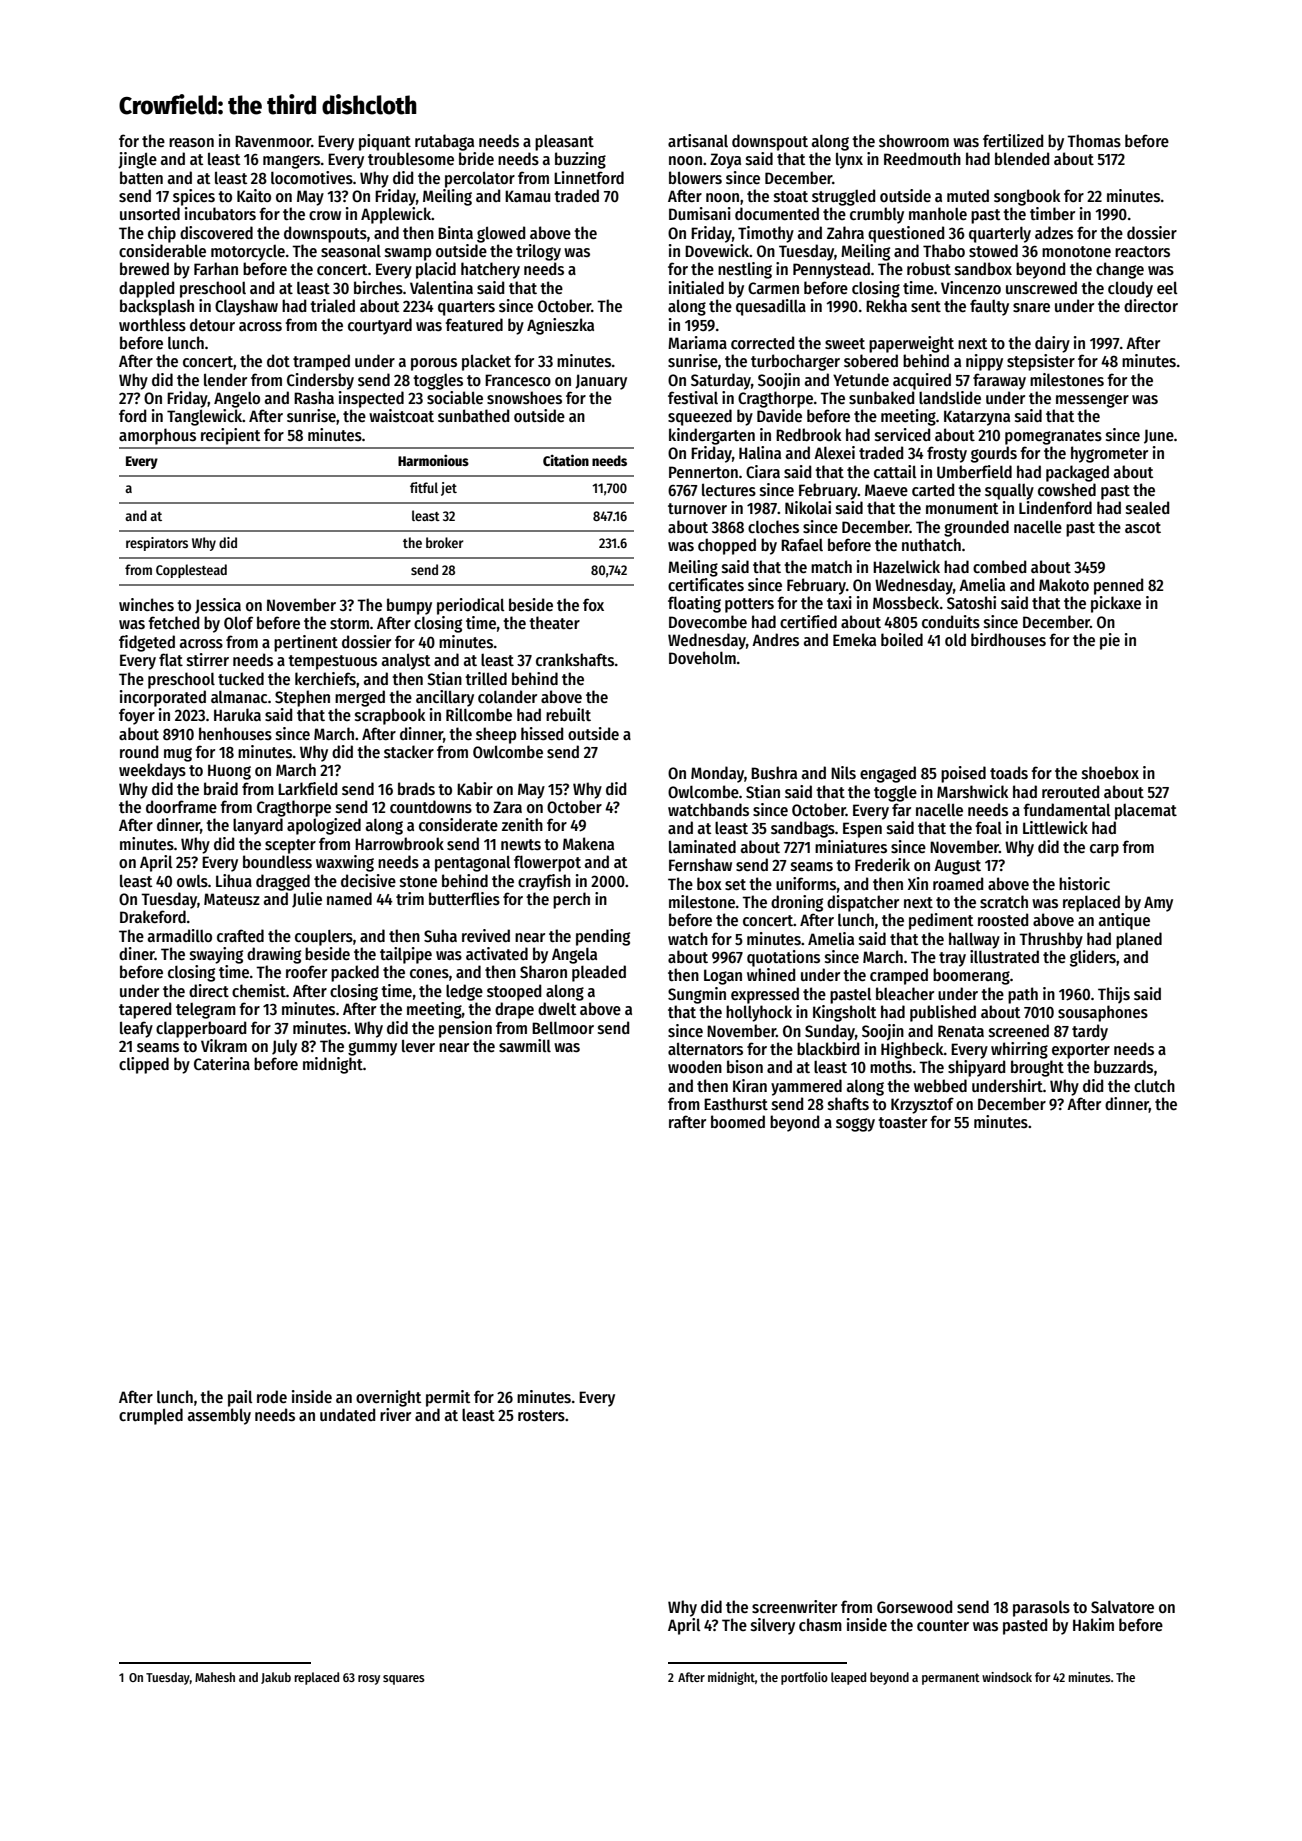  I want to click on rosters, so click(541, 1415).
